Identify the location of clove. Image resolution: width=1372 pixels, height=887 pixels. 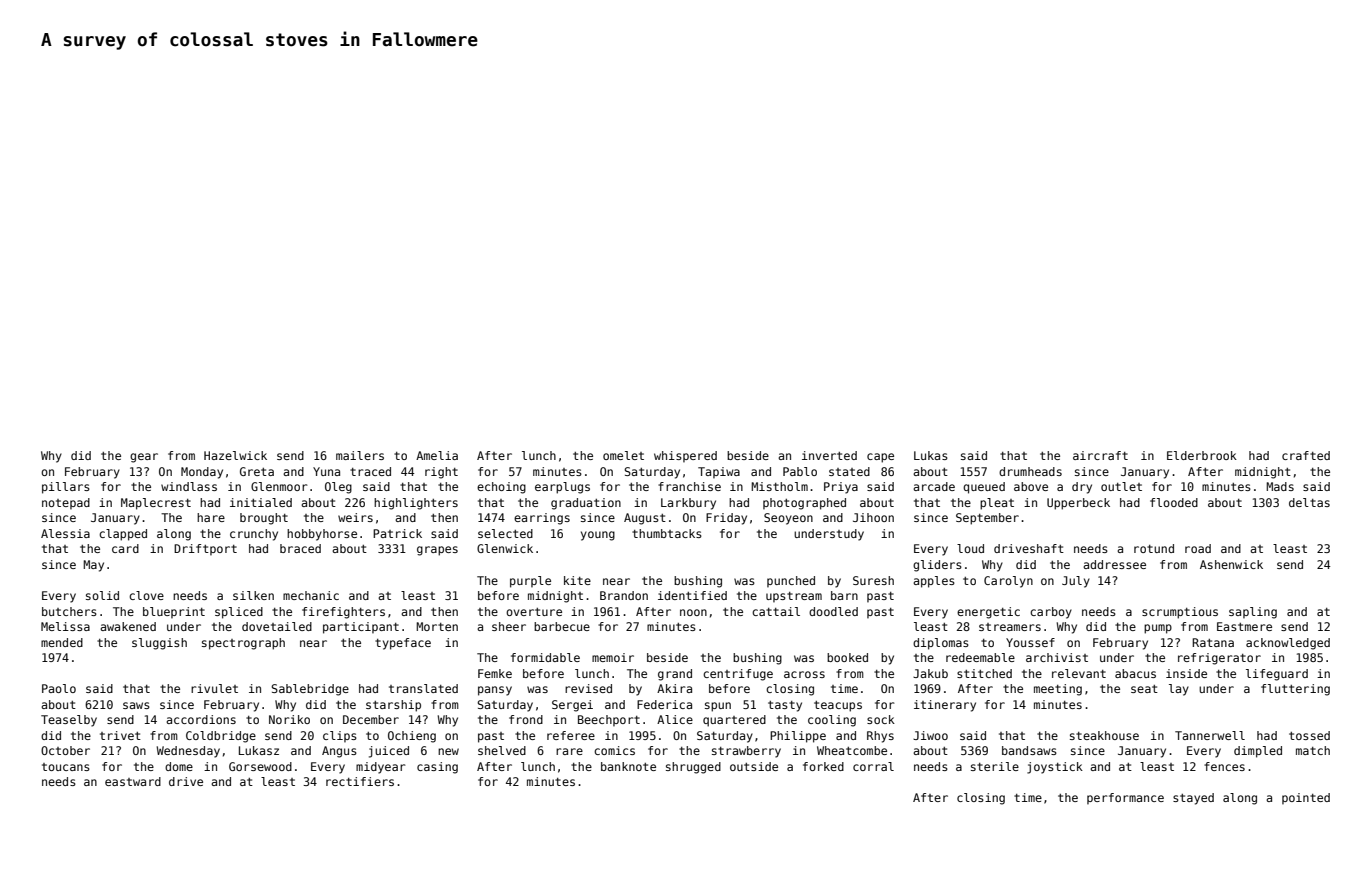
(146, 595).
